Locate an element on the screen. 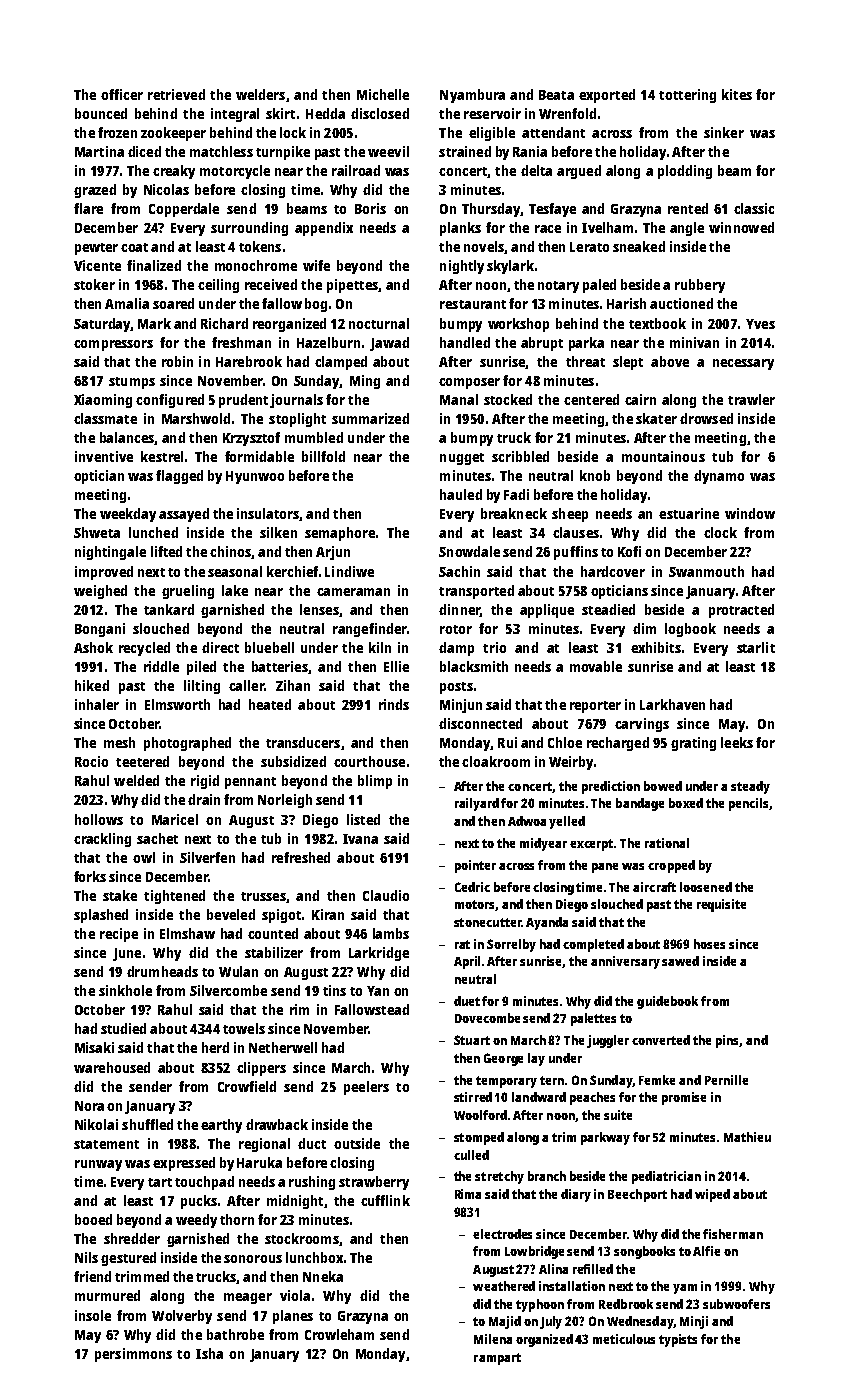  strained is located at coordinates (465, 151).
